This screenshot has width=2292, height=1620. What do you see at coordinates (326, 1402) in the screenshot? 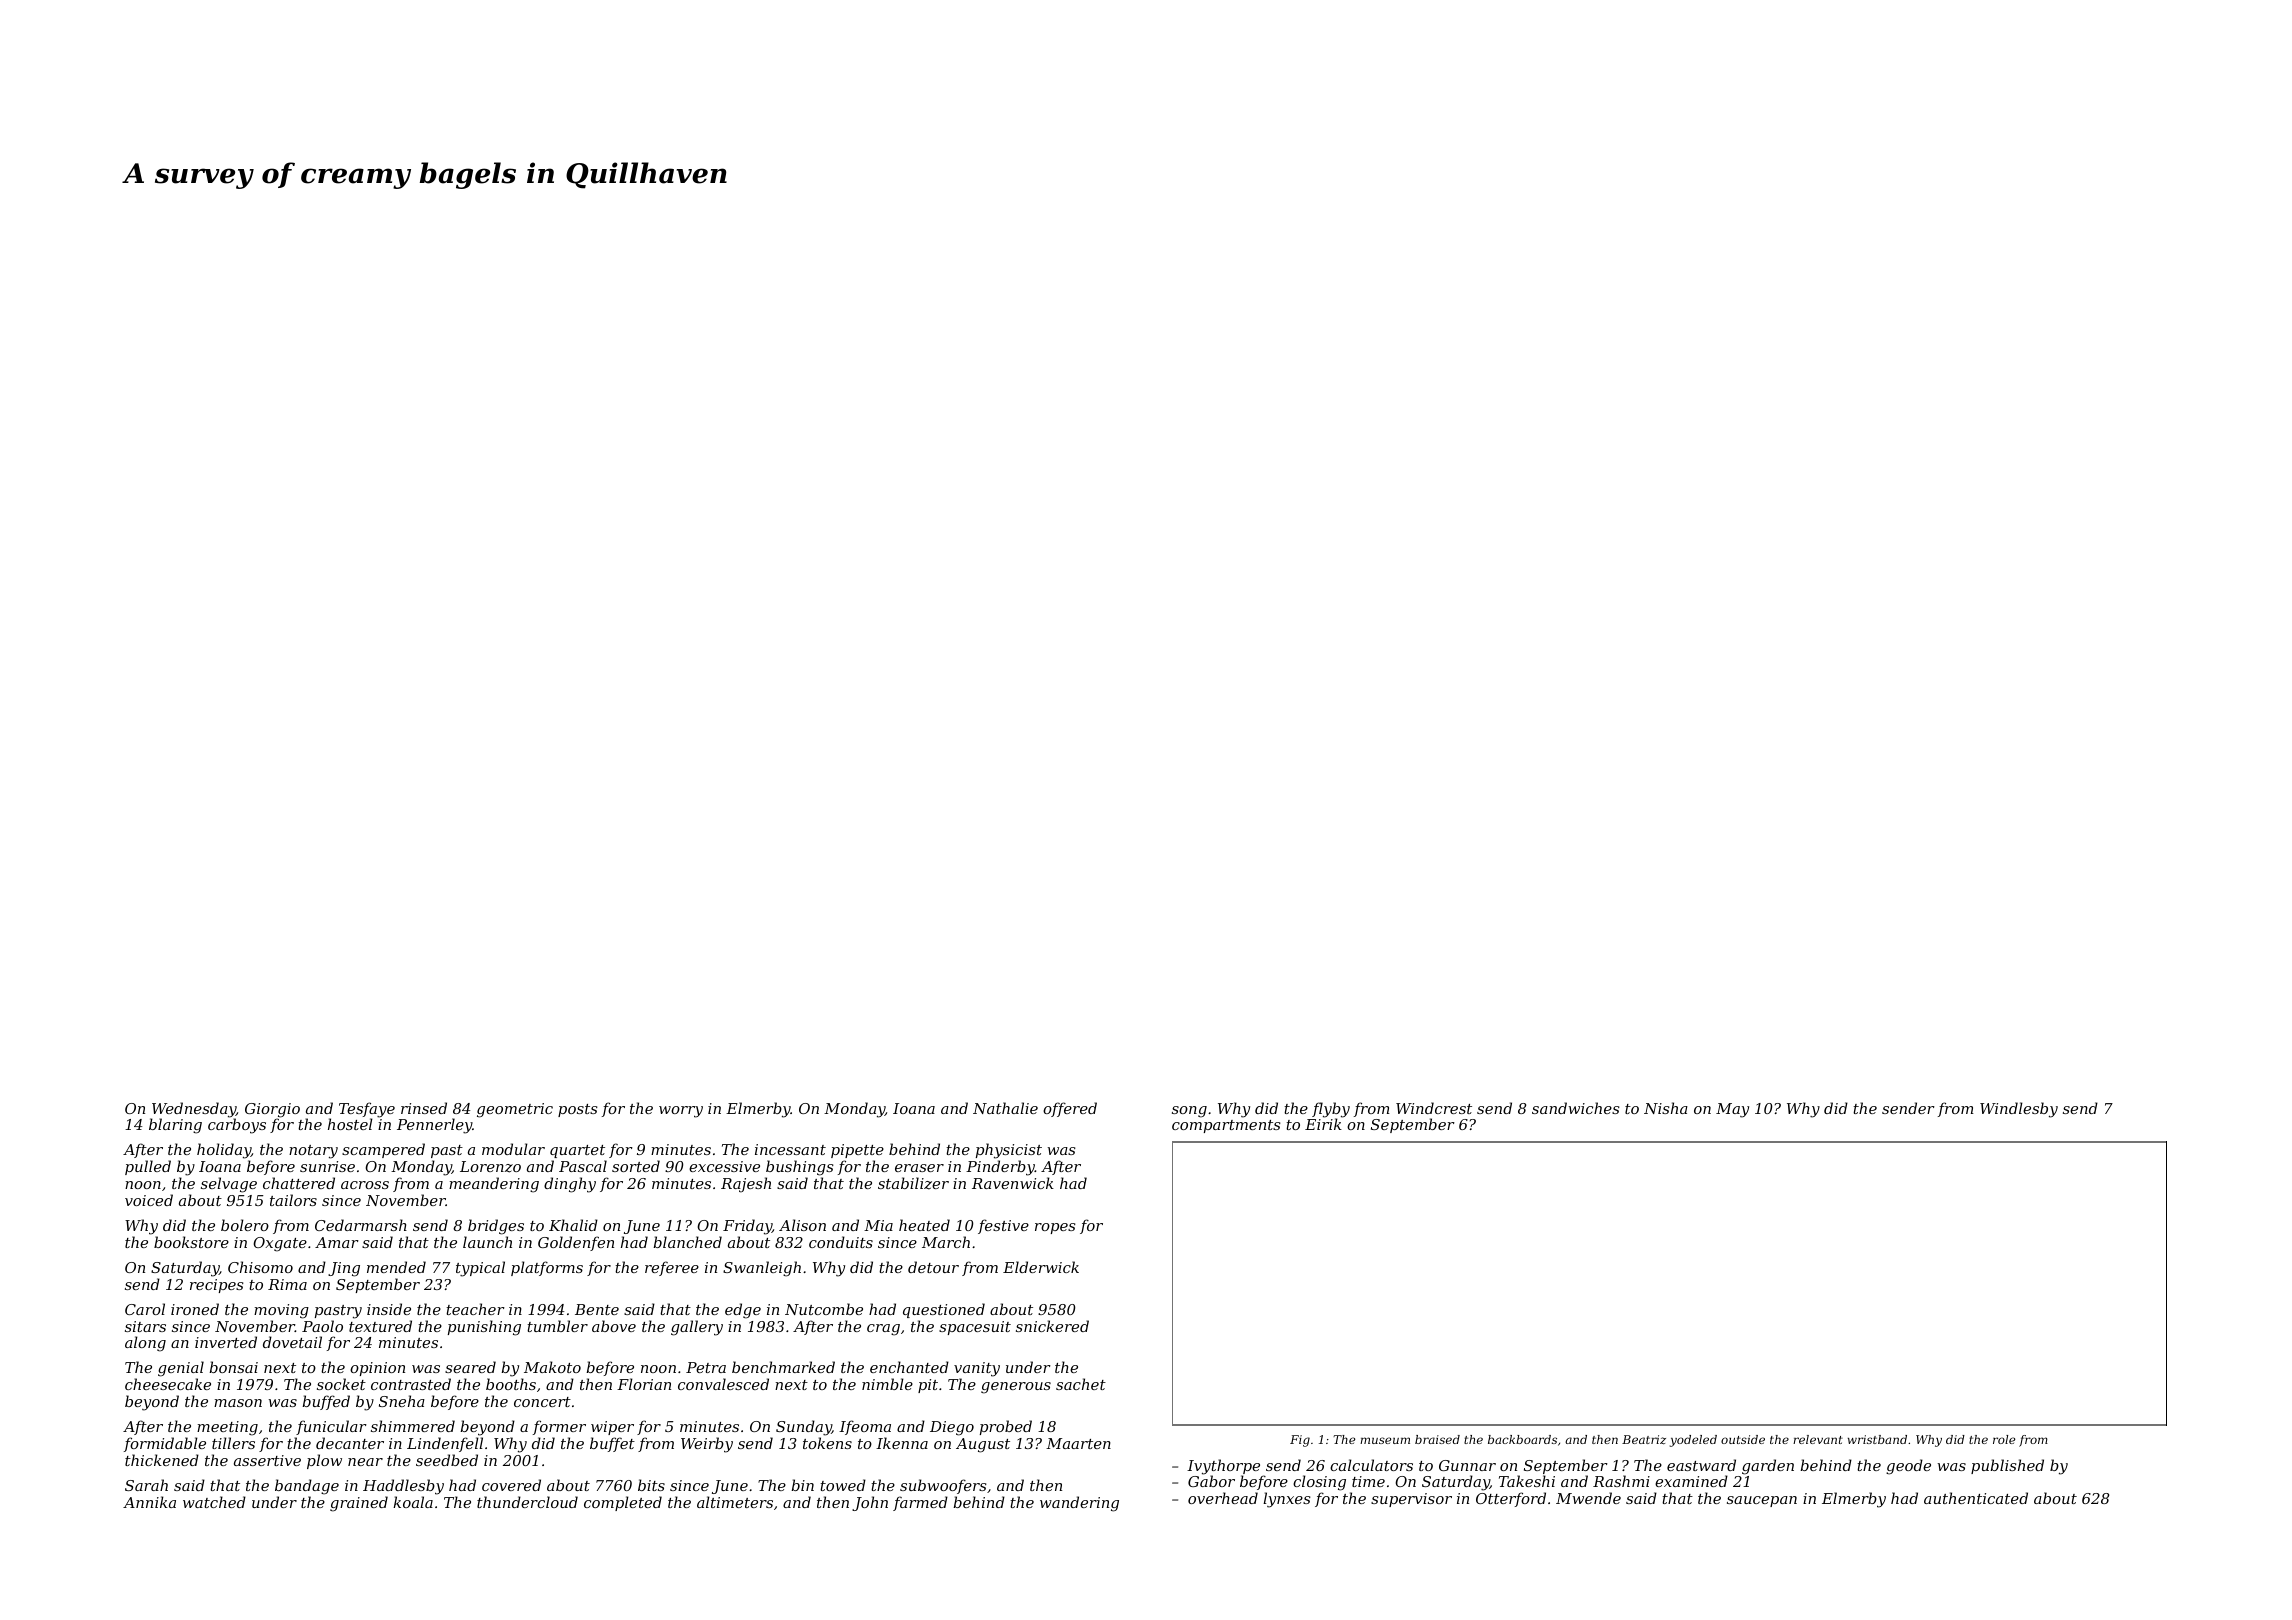
I see `buffed` at bounding box center [326, 1402].
